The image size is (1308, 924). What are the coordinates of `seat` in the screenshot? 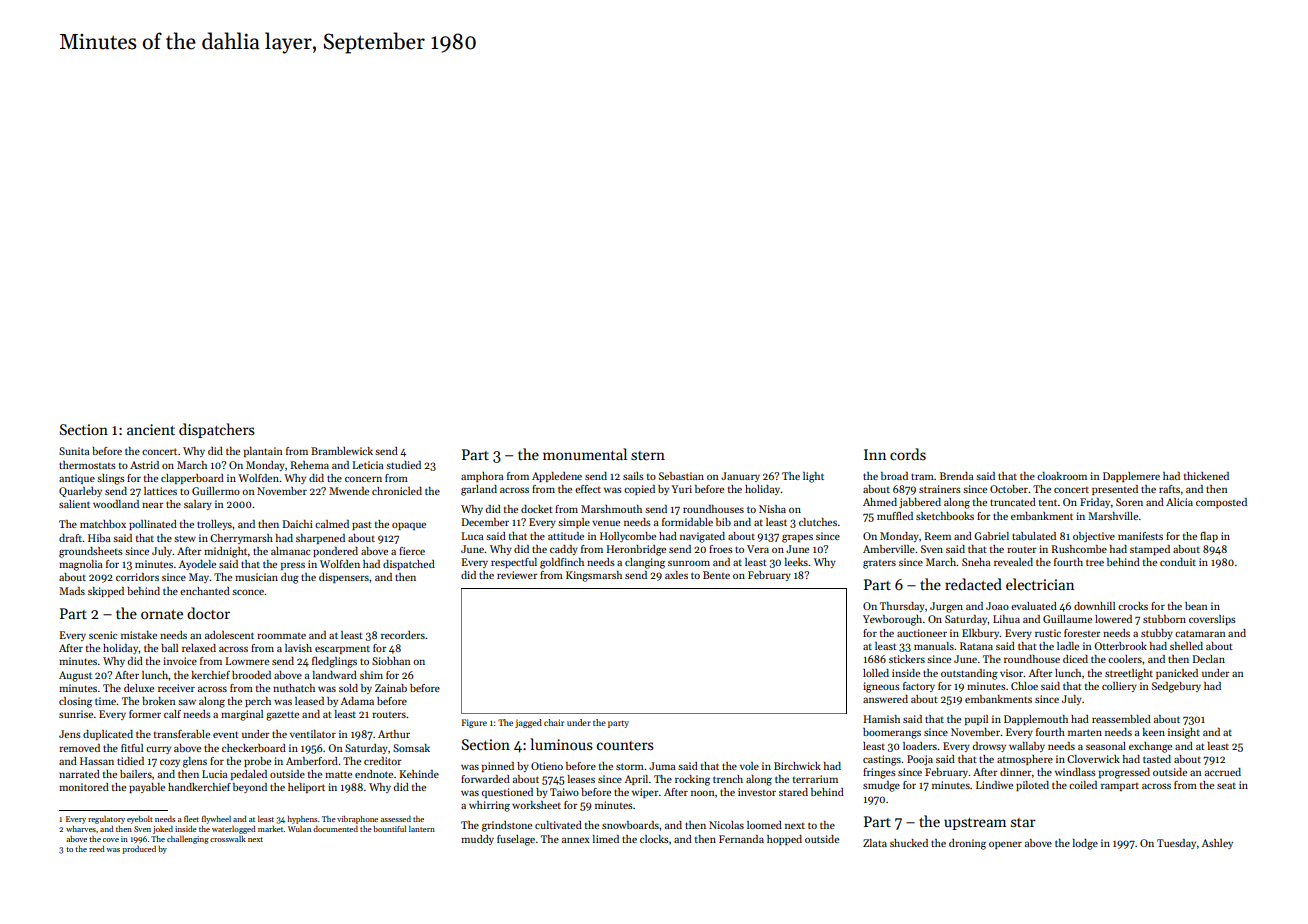 It's located at (1226, 786).
